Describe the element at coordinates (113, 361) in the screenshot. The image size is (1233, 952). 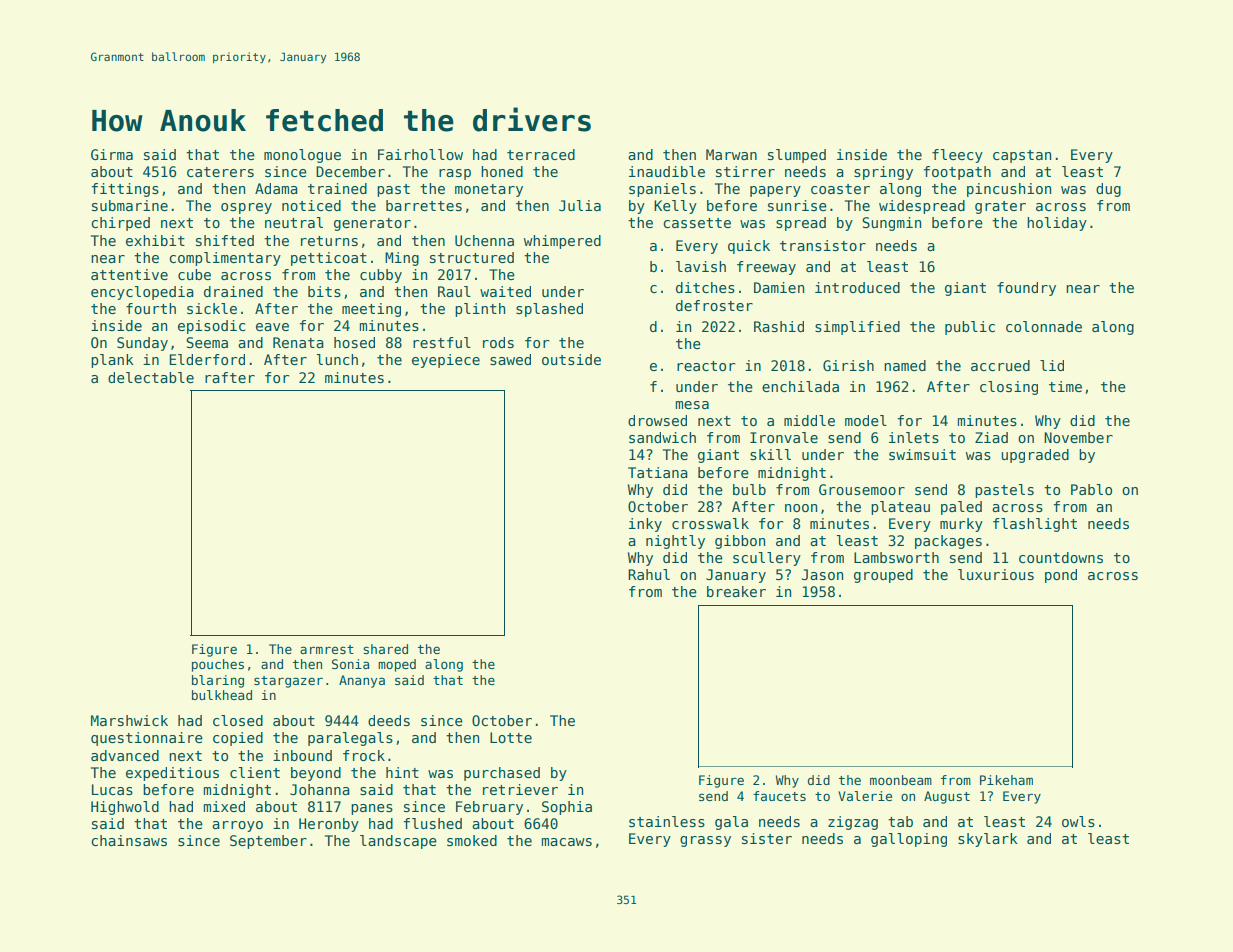
I see `plank` at that location.
